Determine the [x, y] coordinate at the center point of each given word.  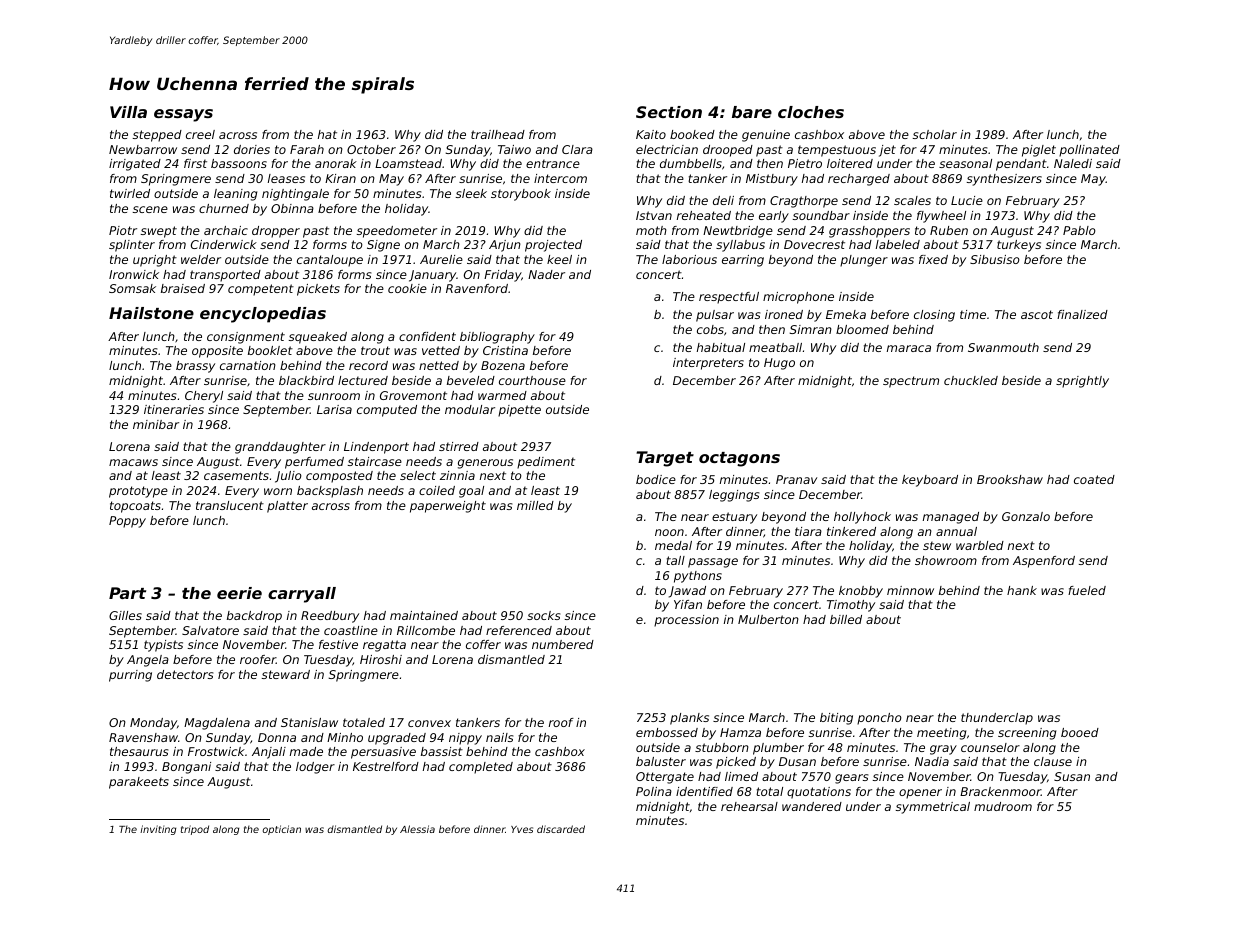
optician [282, 830]
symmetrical [933, 808]
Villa [128, 112]
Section [669, 112]
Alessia [417, 829]
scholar [935, 134]
